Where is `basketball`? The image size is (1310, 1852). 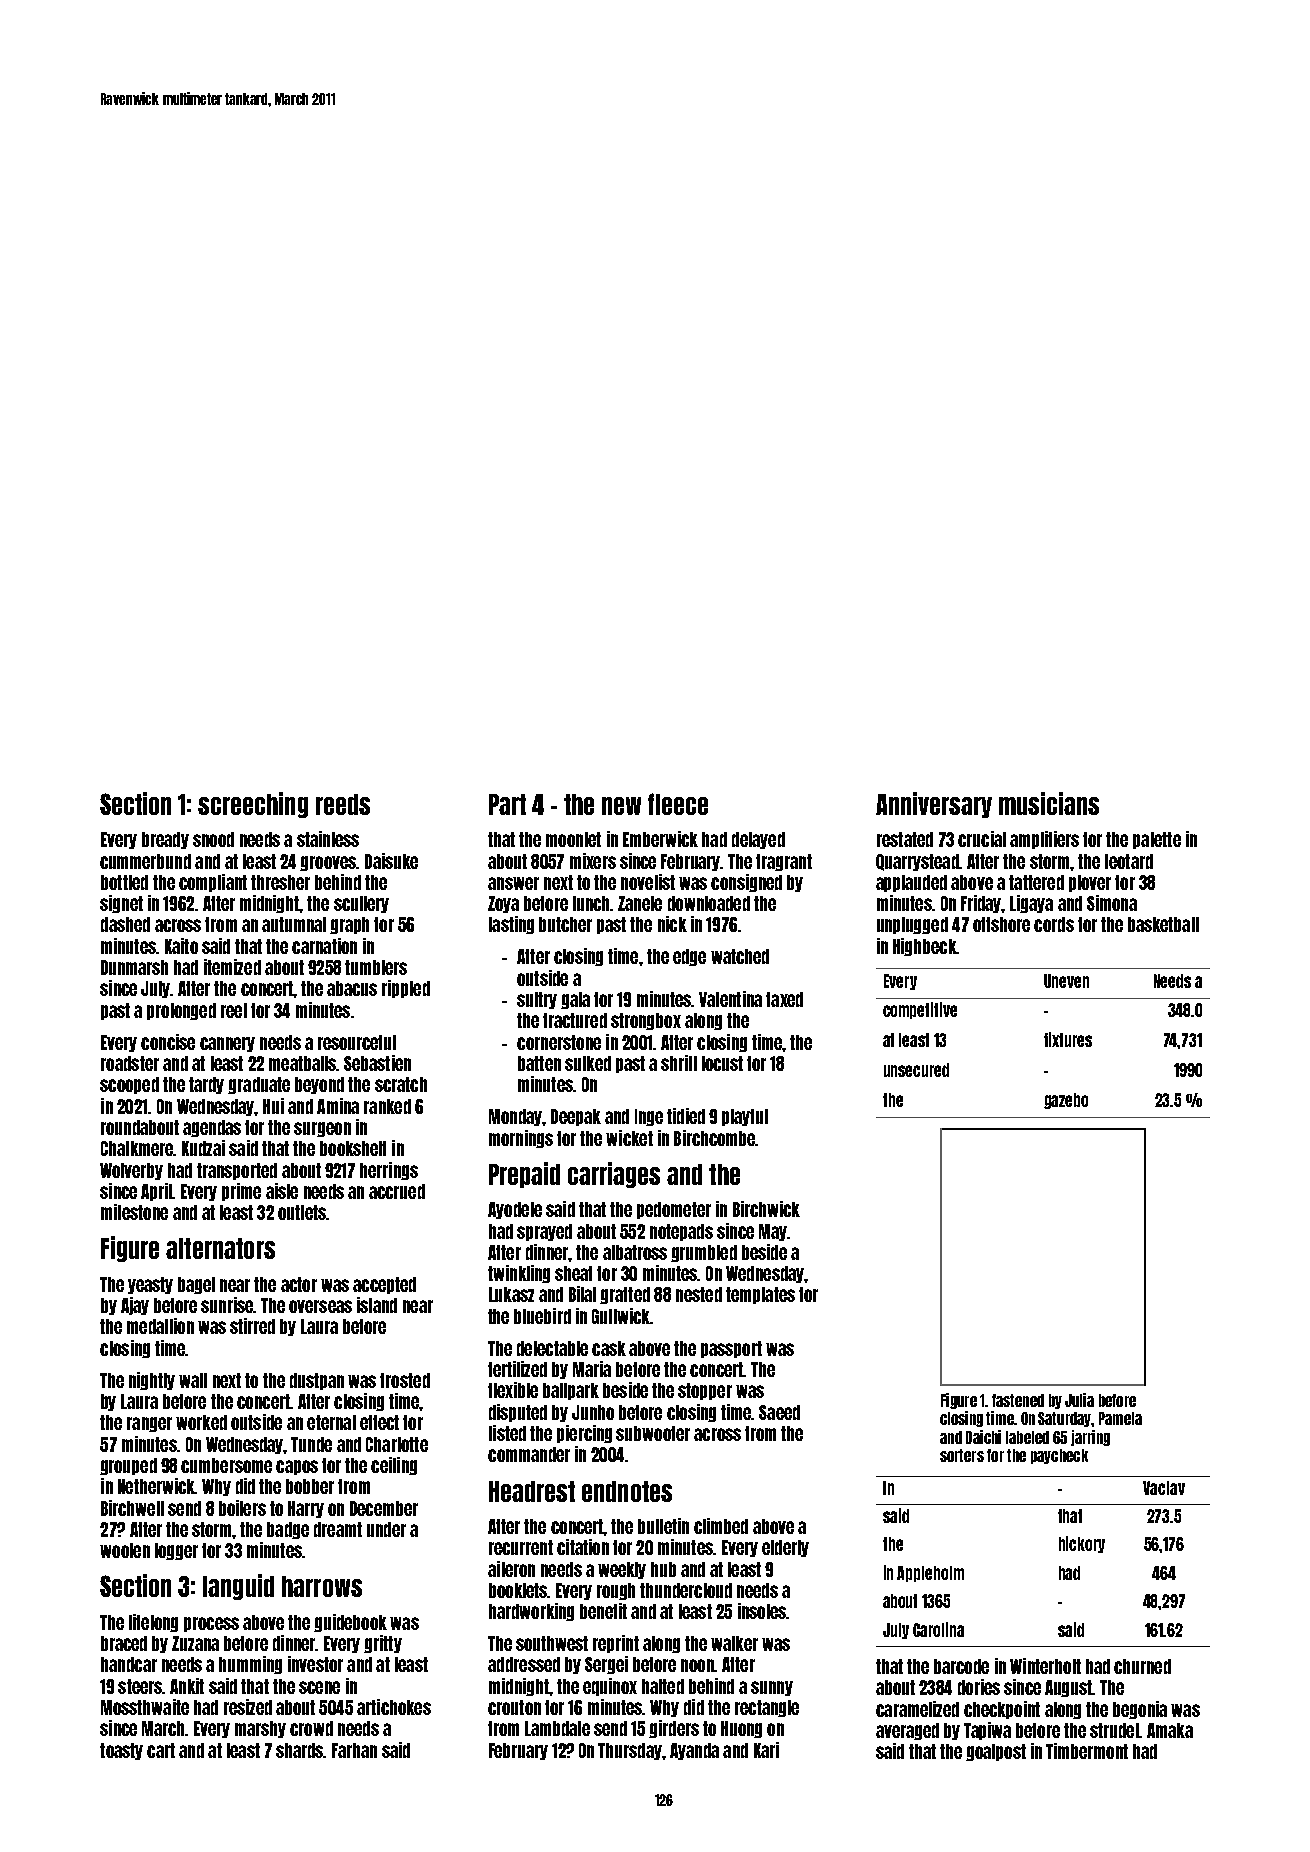 basketball is located at coordinates (1163, 924).
